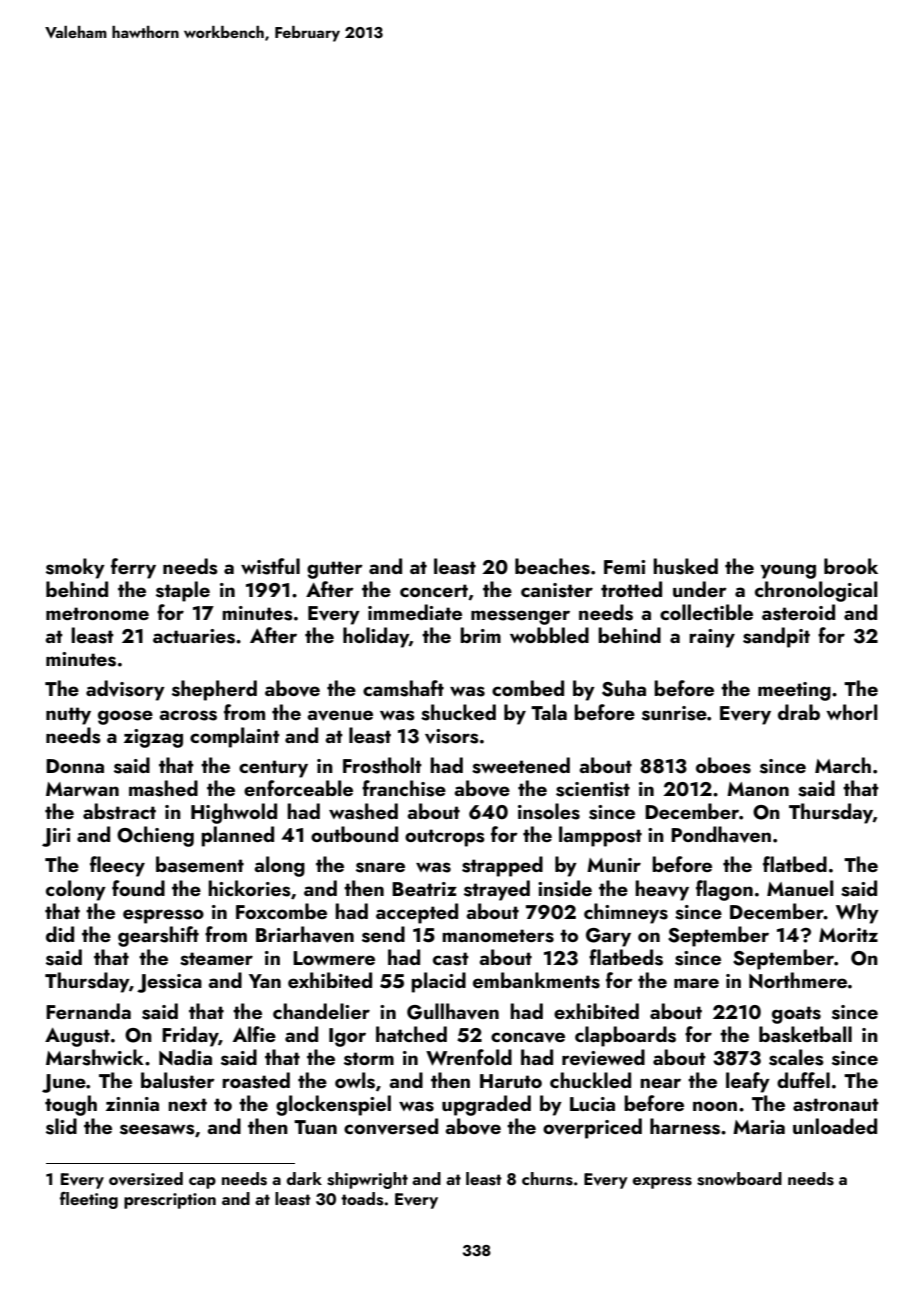 This image has height=1308, width=924. I want to click on Gullhaven, so click(453, 1011).
